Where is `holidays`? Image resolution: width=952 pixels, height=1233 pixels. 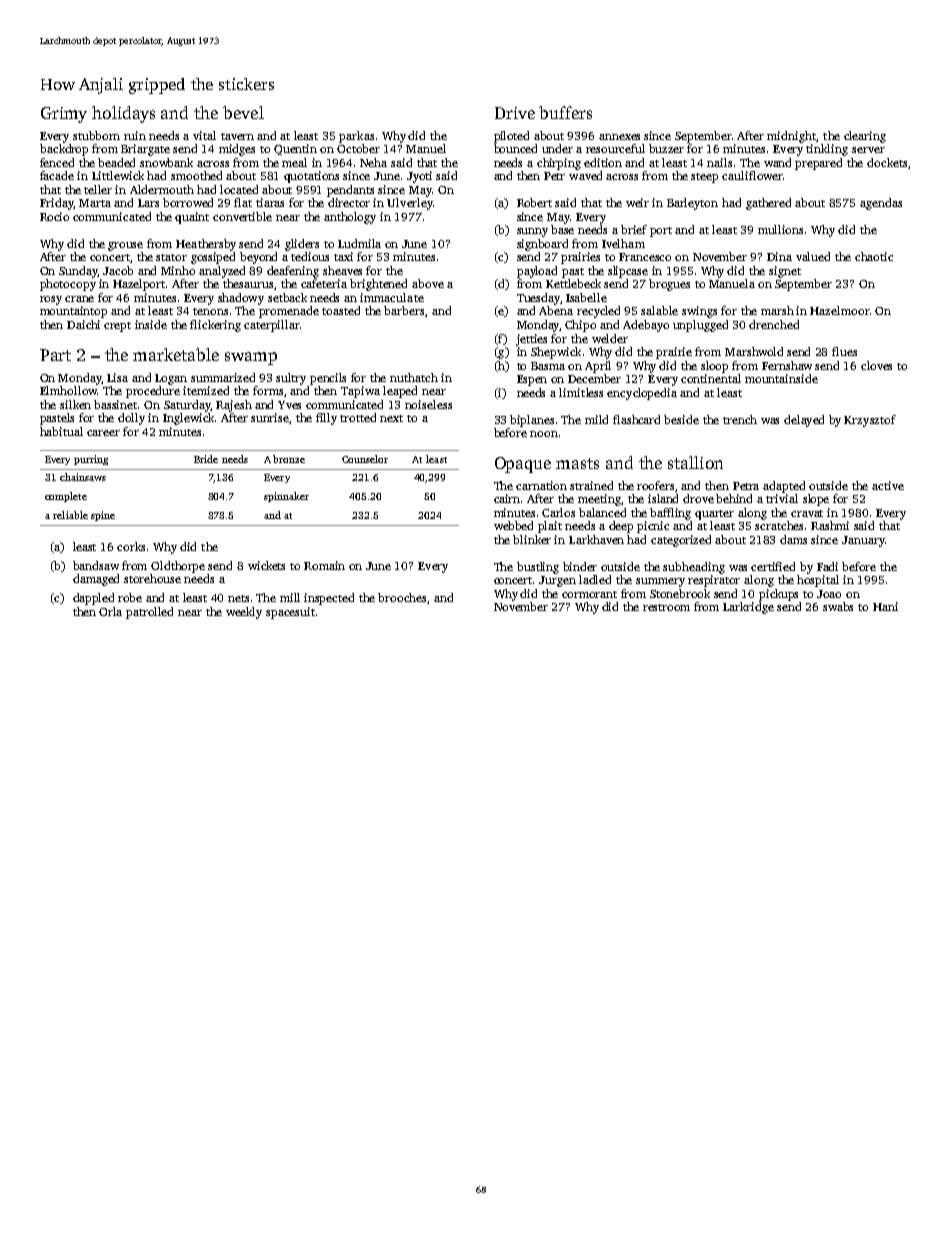
holidays is located at coordinates (123, 114).
